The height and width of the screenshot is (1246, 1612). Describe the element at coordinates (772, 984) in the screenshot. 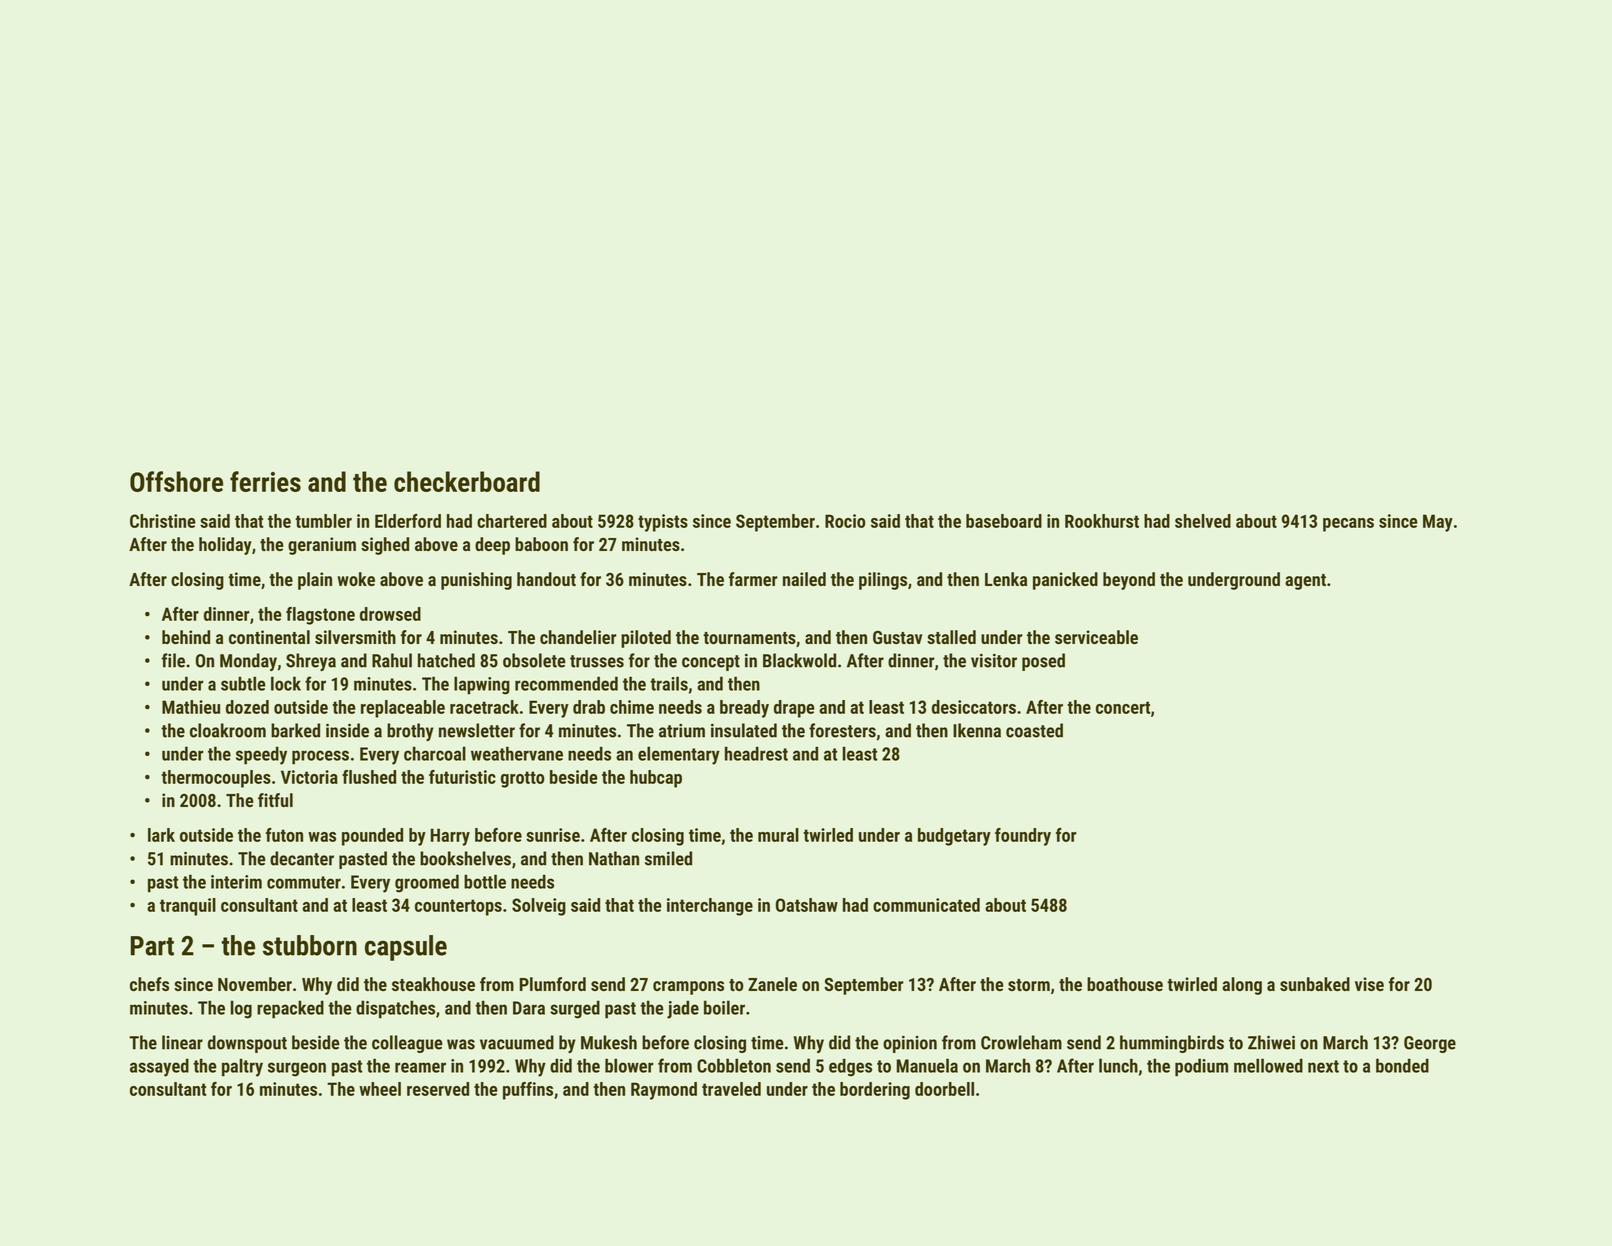

I see `Zanele` at that location.
